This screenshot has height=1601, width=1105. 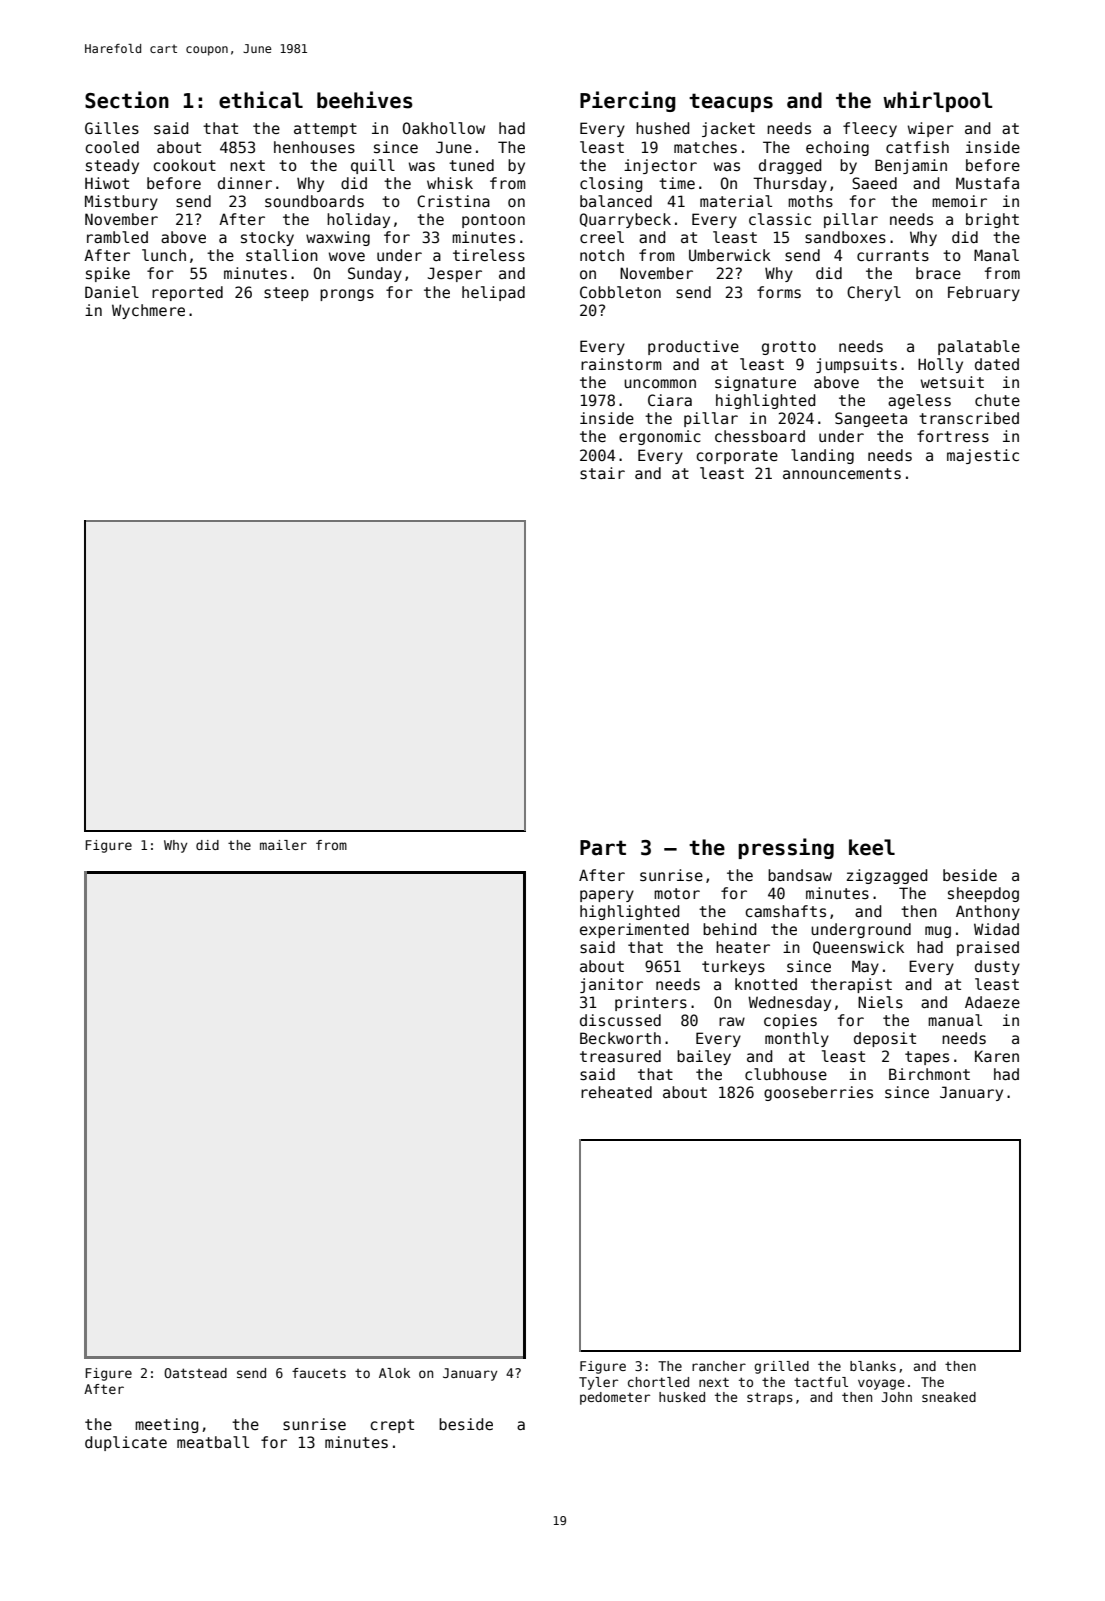 I want to click on majestic, so click(x=983, y=456).
